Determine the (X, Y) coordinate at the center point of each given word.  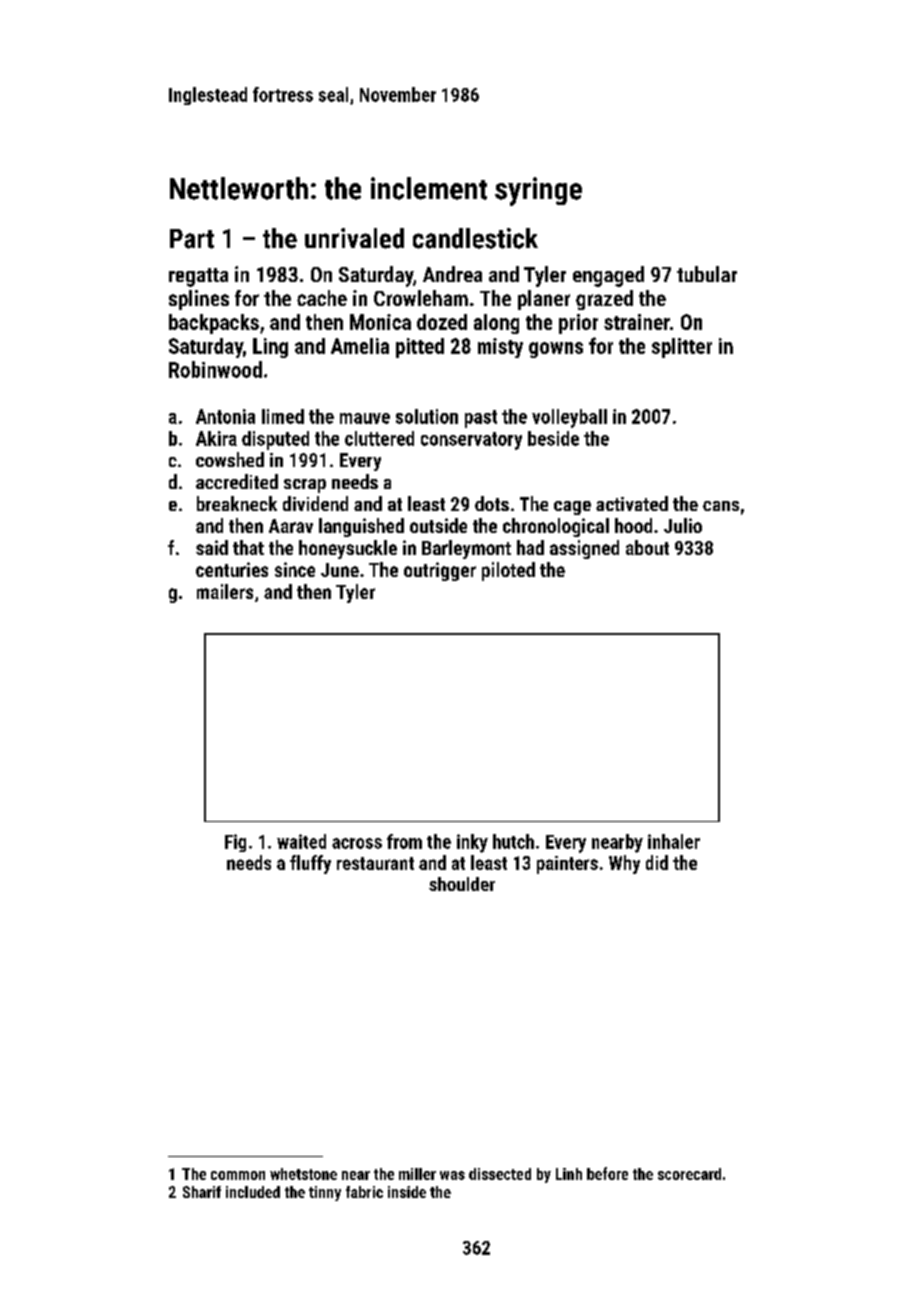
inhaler (674, 841)
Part (192, 239)
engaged (608, 276)
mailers (225, 591)
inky (472, 843)
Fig (235, 843)
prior (578, 324)
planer (544, 300)
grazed (604, 300)
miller (417, 1174)
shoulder (462, 884)
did (657, 862)
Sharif (202, 1192)
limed (283, 416)
